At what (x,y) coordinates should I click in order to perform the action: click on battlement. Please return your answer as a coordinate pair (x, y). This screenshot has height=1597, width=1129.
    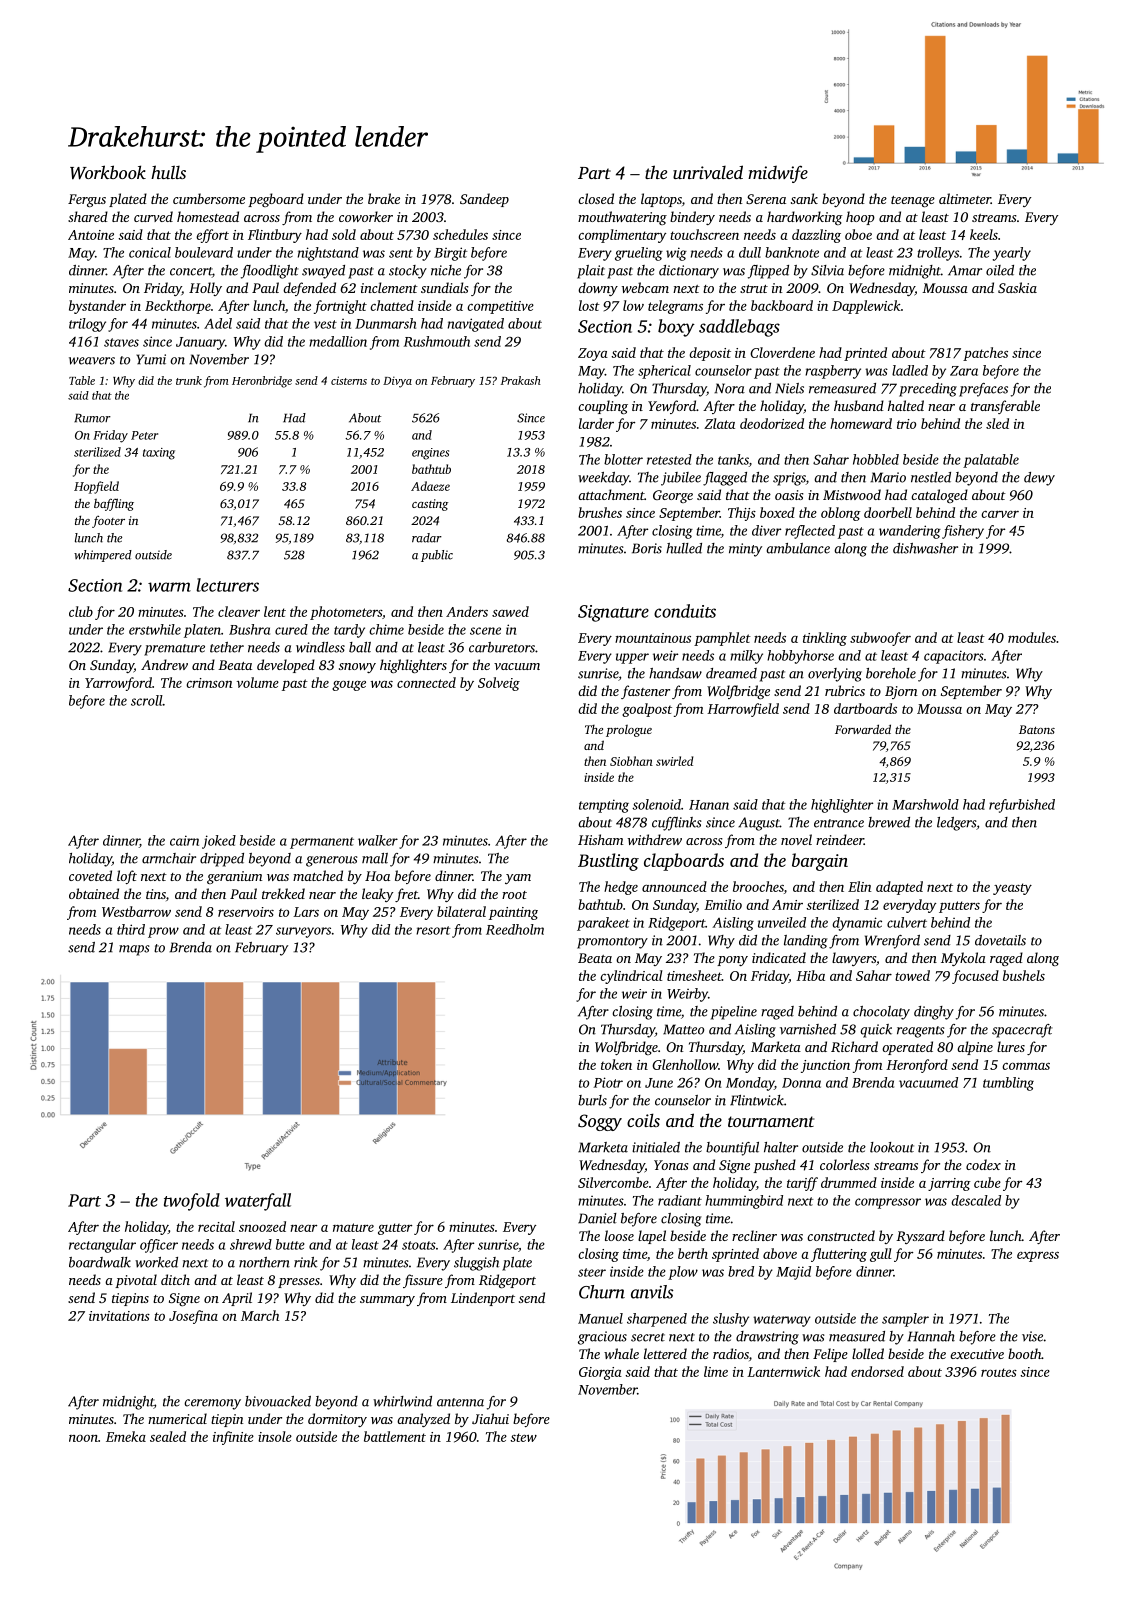
    Looking at the image, I should click on (395, 1436).
